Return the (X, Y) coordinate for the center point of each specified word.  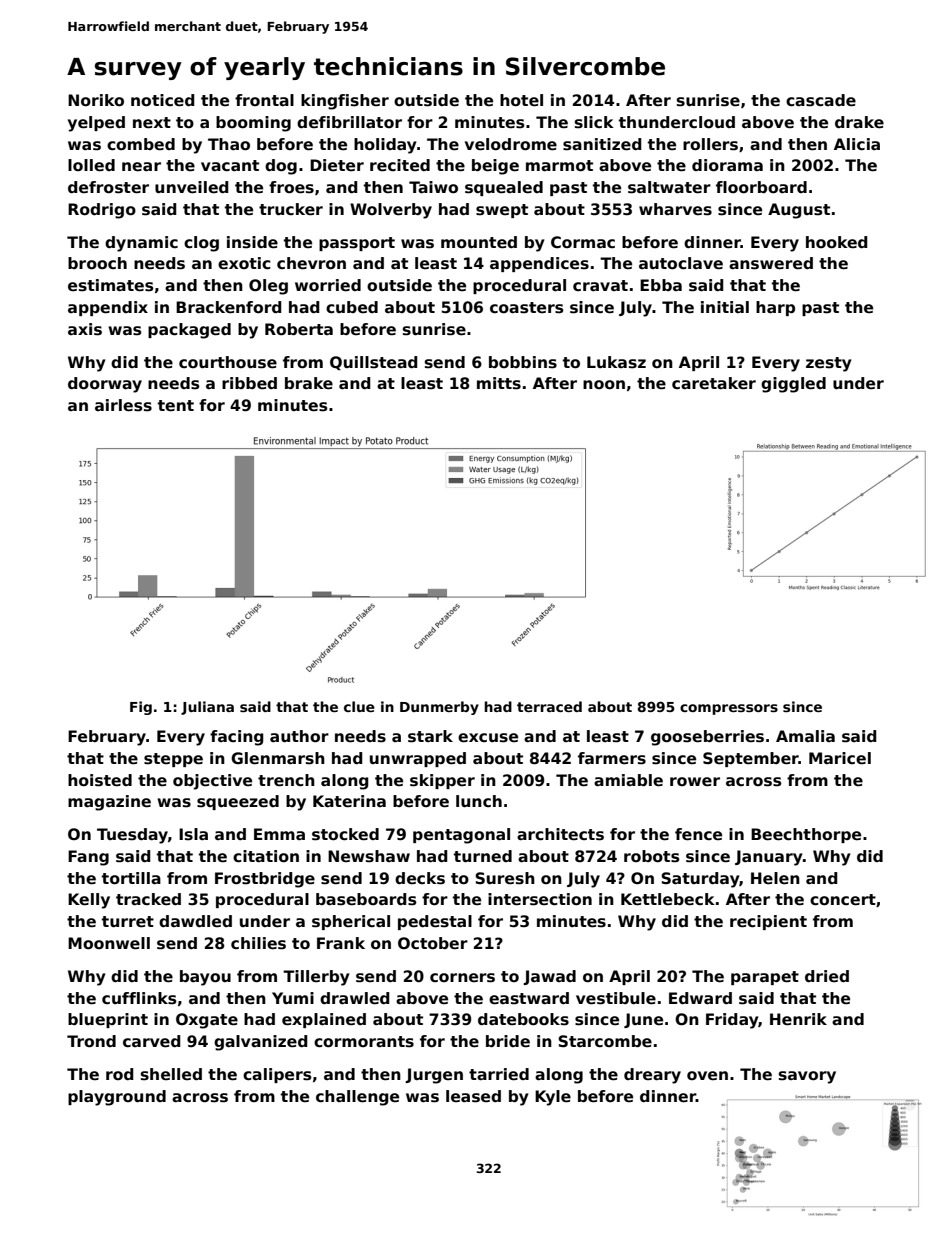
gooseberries (707, 738)
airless (123, 405)
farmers (612, 758)
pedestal (435, 922)
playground (117, 1098)
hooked (837, 242)
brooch (97, 263)
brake (309, 383)
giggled (793, 385)
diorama (727, 165)
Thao (229, 144)
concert (843, 900)
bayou (205, 978)
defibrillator (349, 122)
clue (359, 706)
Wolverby (391, 211)
